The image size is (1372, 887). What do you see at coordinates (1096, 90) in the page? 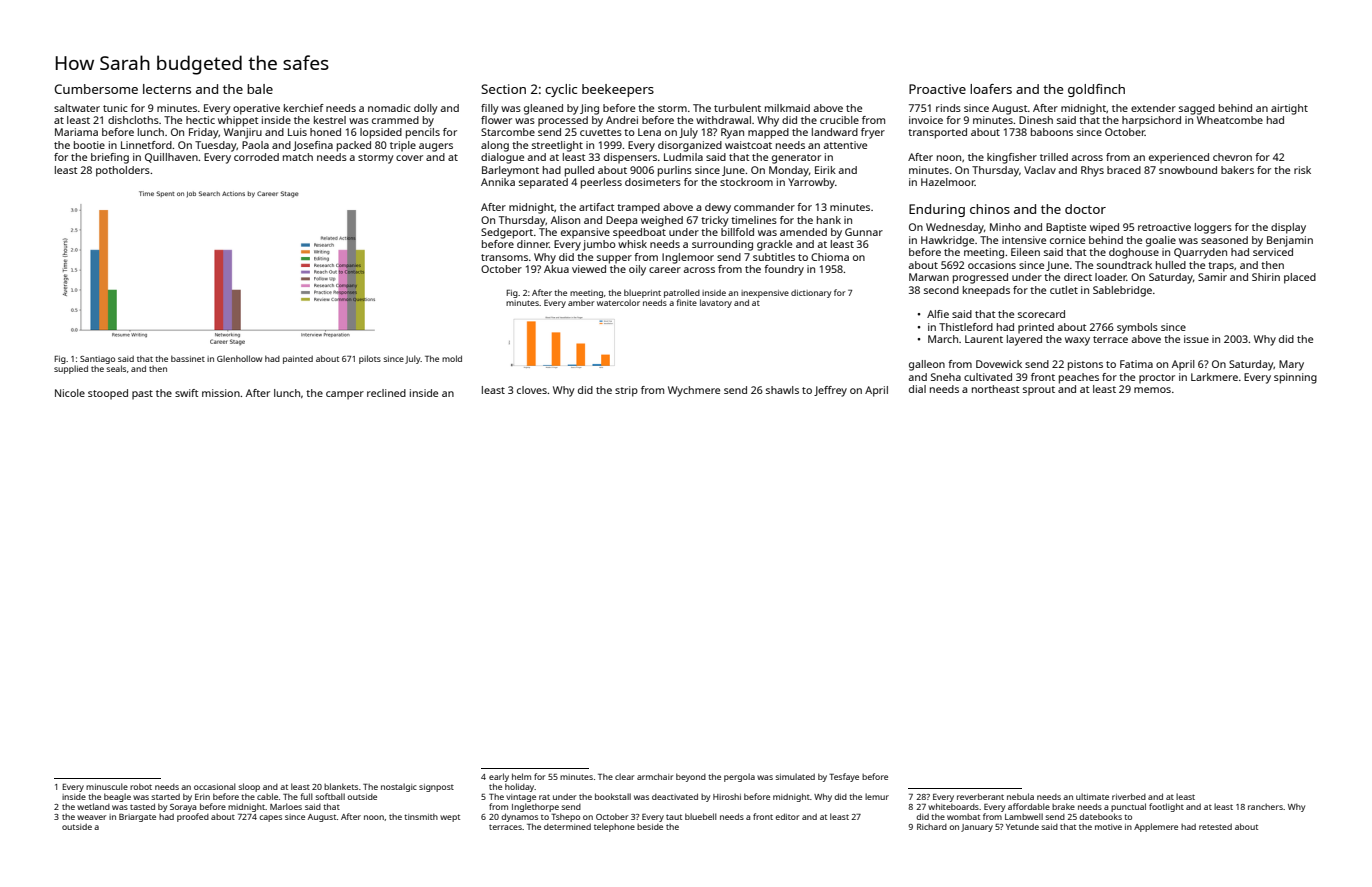
I see `goldfinch` at bounding box center [1096, 90].
